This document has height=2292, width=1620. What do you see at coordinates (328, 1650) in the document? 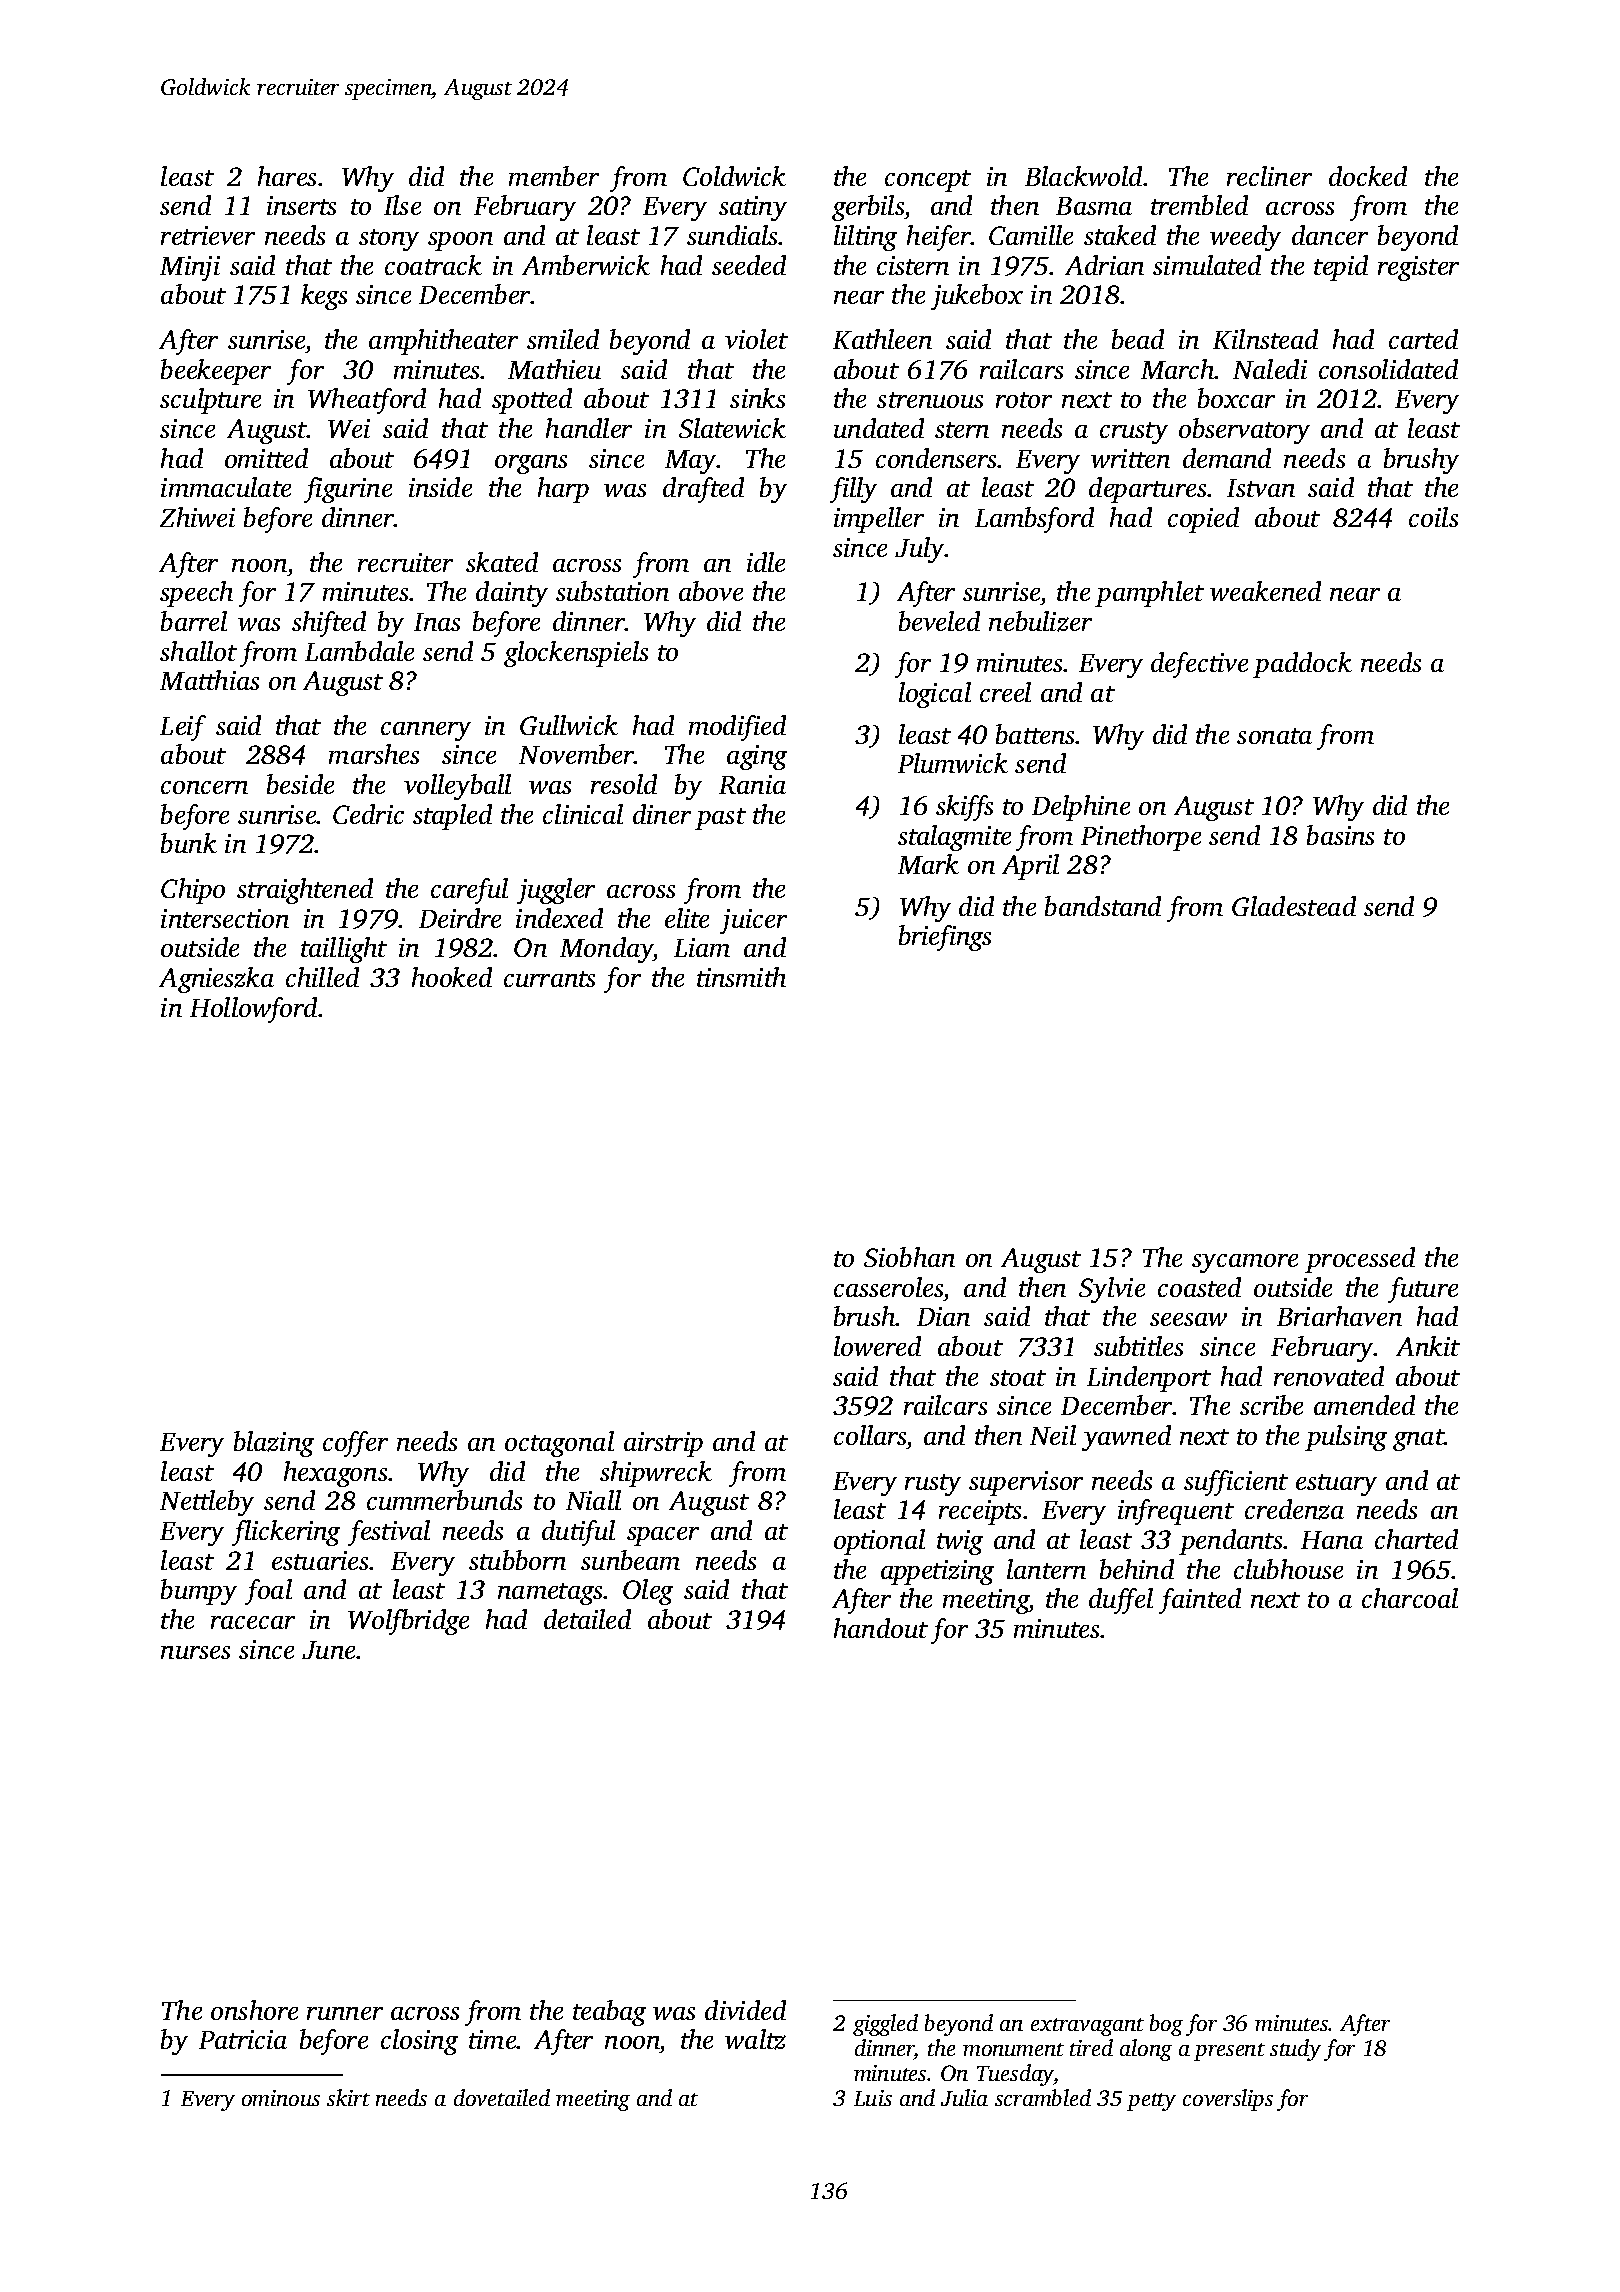
I see `June` at bounding box center [328, 1650].
